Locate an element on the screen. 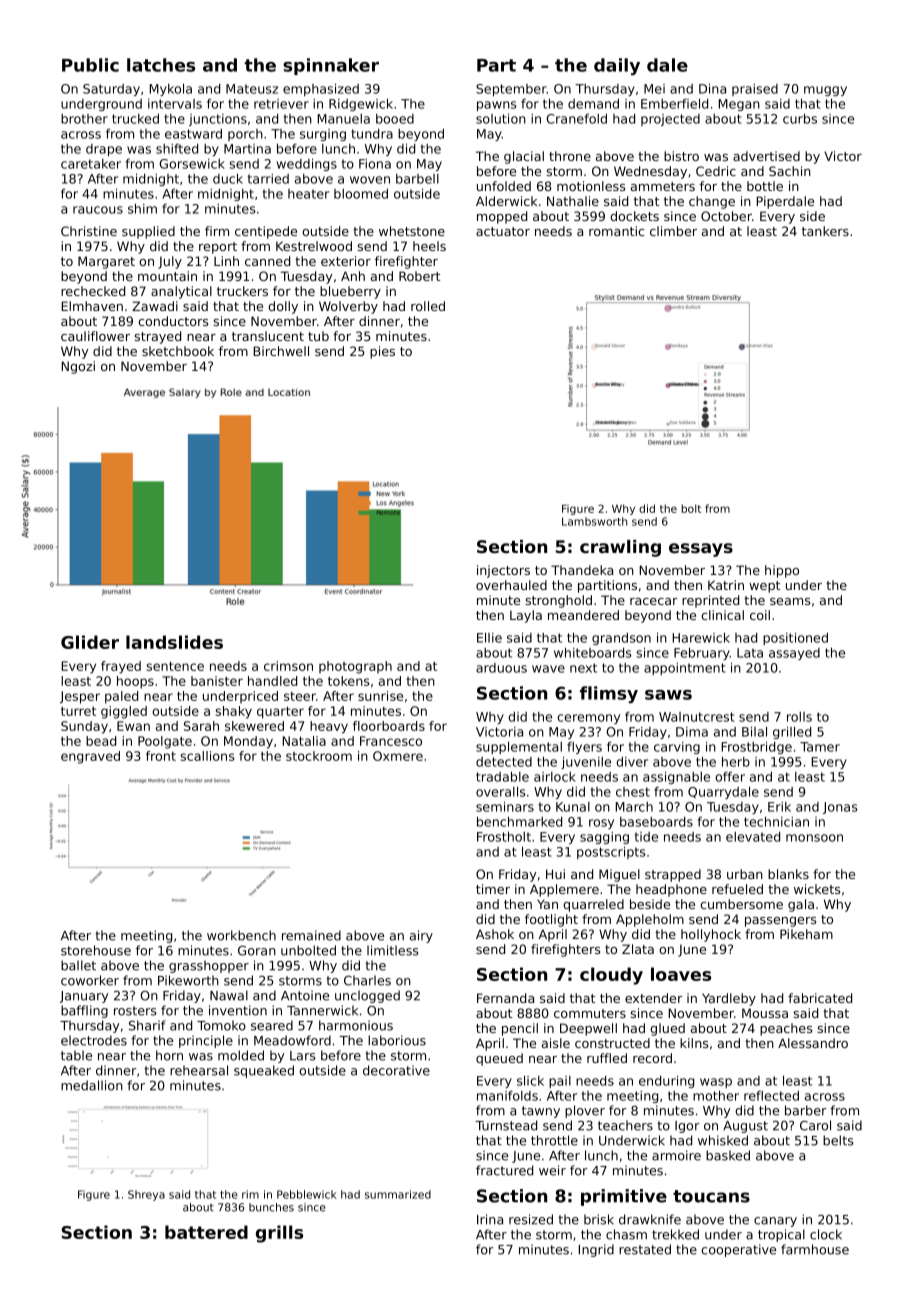 The width and height of the screenshot is (924, 1308). Pikeham is located at coordinates (806, 934).
